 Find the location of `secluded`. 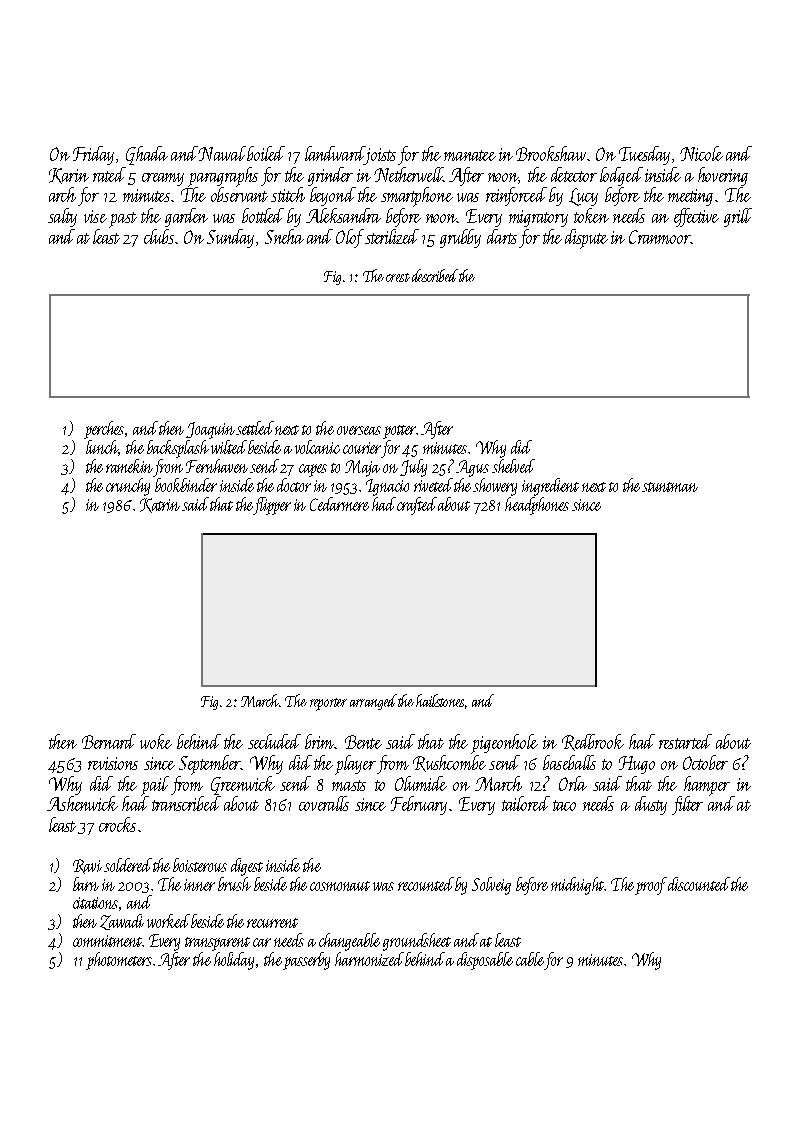

secluded is located at coordinates (274, 741).
